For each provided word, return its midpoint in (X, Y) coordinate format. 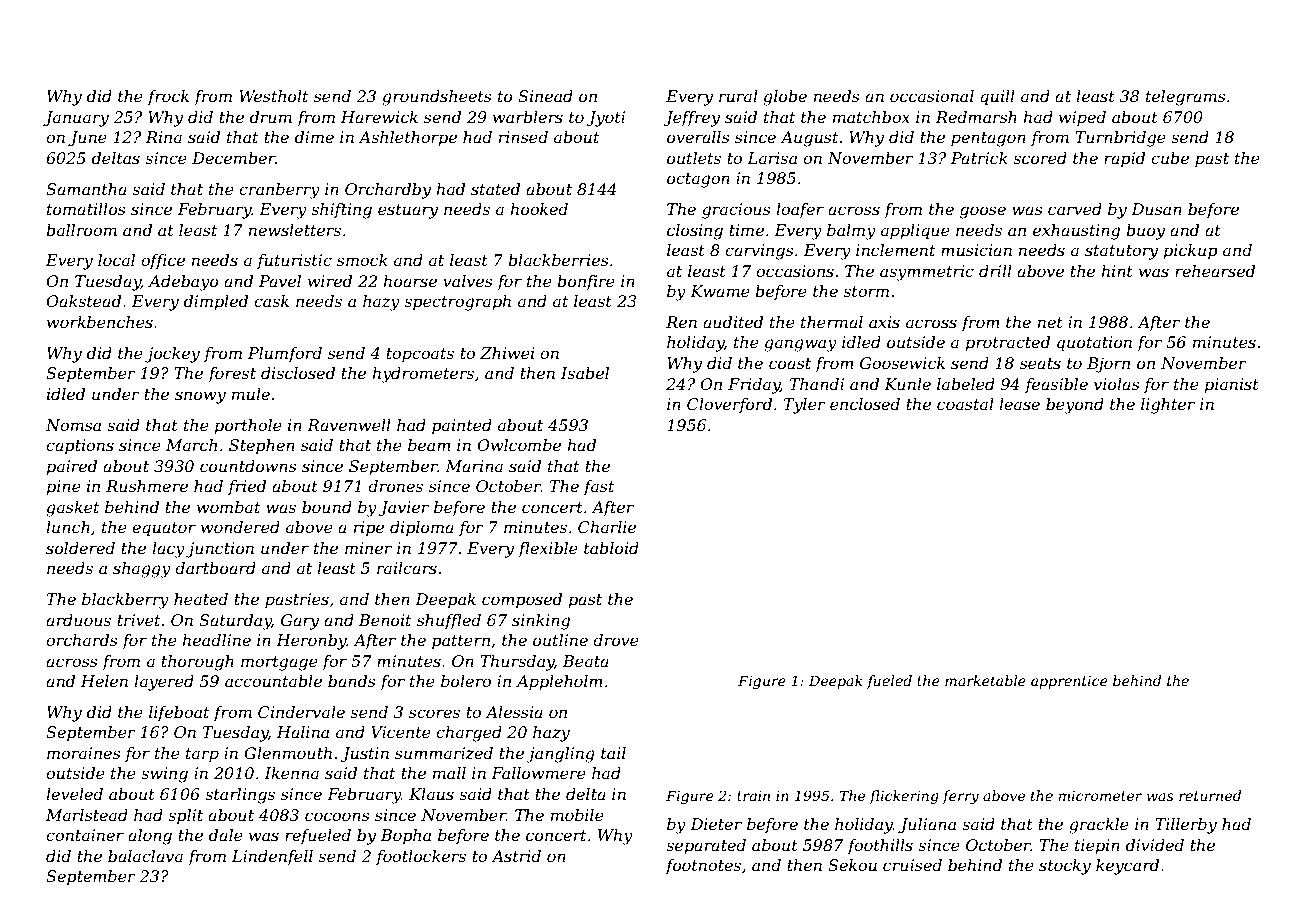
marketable (985, 680)
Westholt (273, 96)
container (85, 835)
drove (616, 640)
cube (1170, 158)
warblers (528, 117)
